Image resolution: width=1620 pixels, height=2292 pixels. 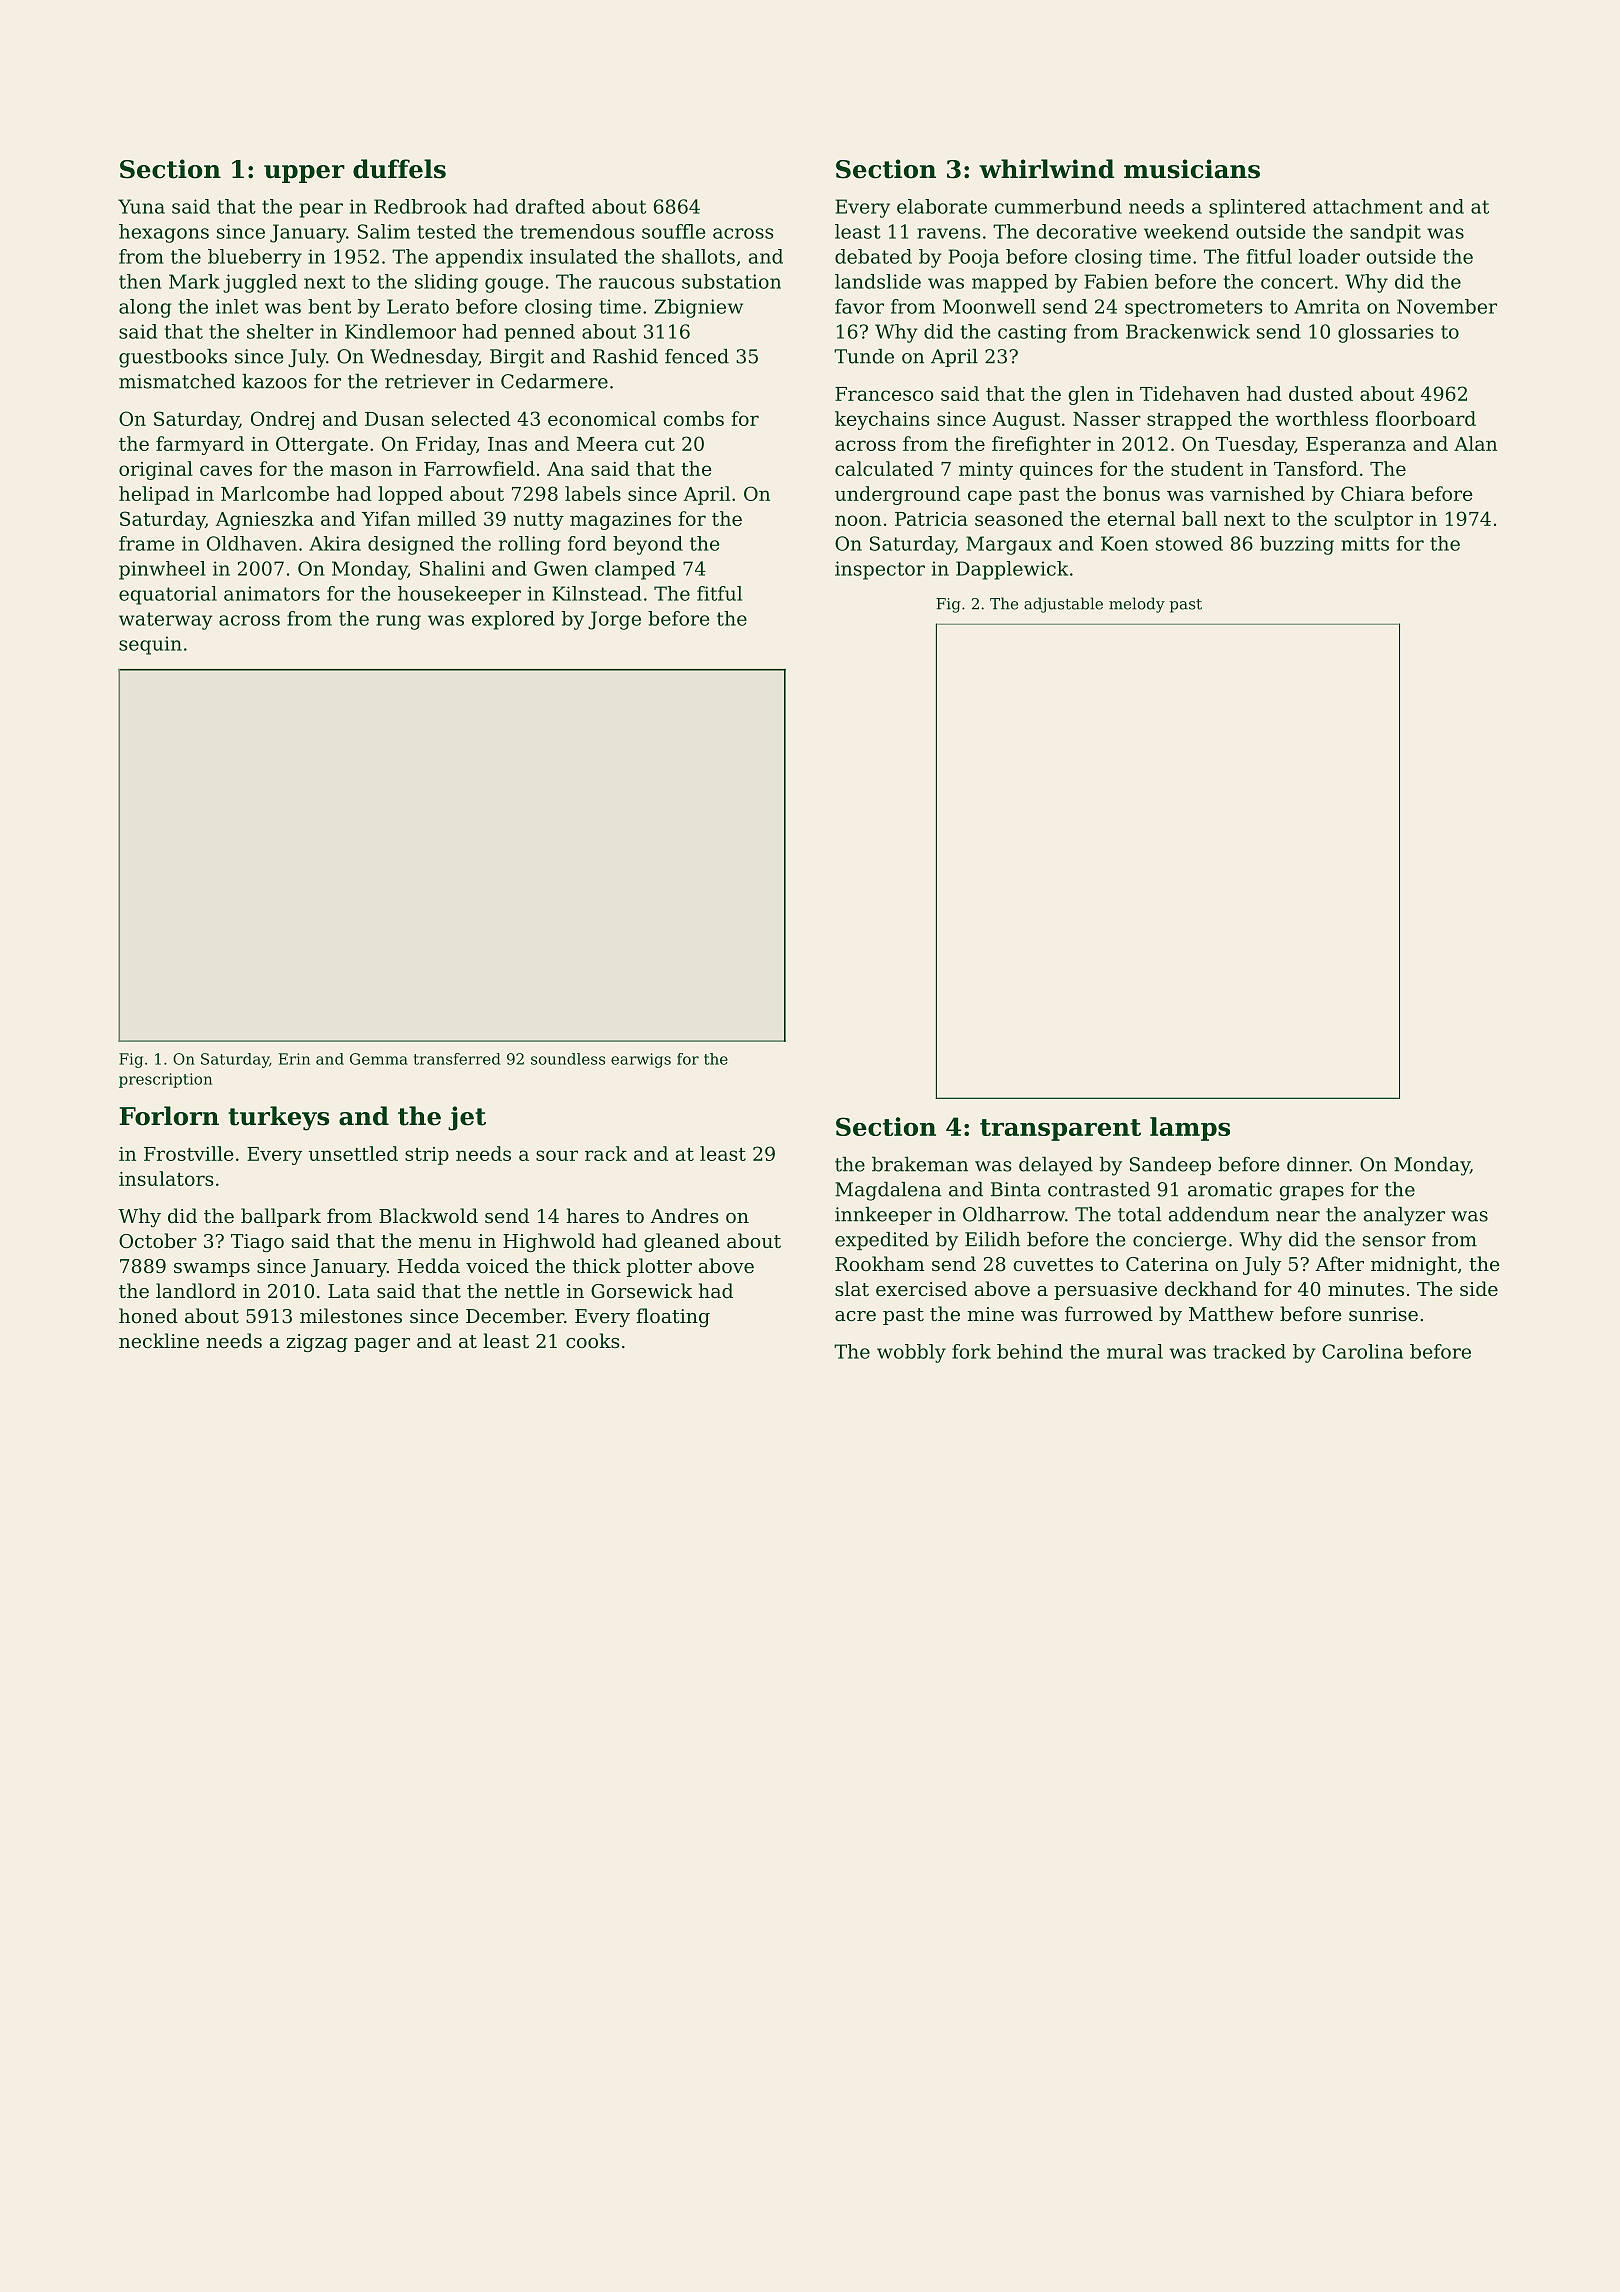 I want to click on Sandeep, so click(x=1170, y=1166).
